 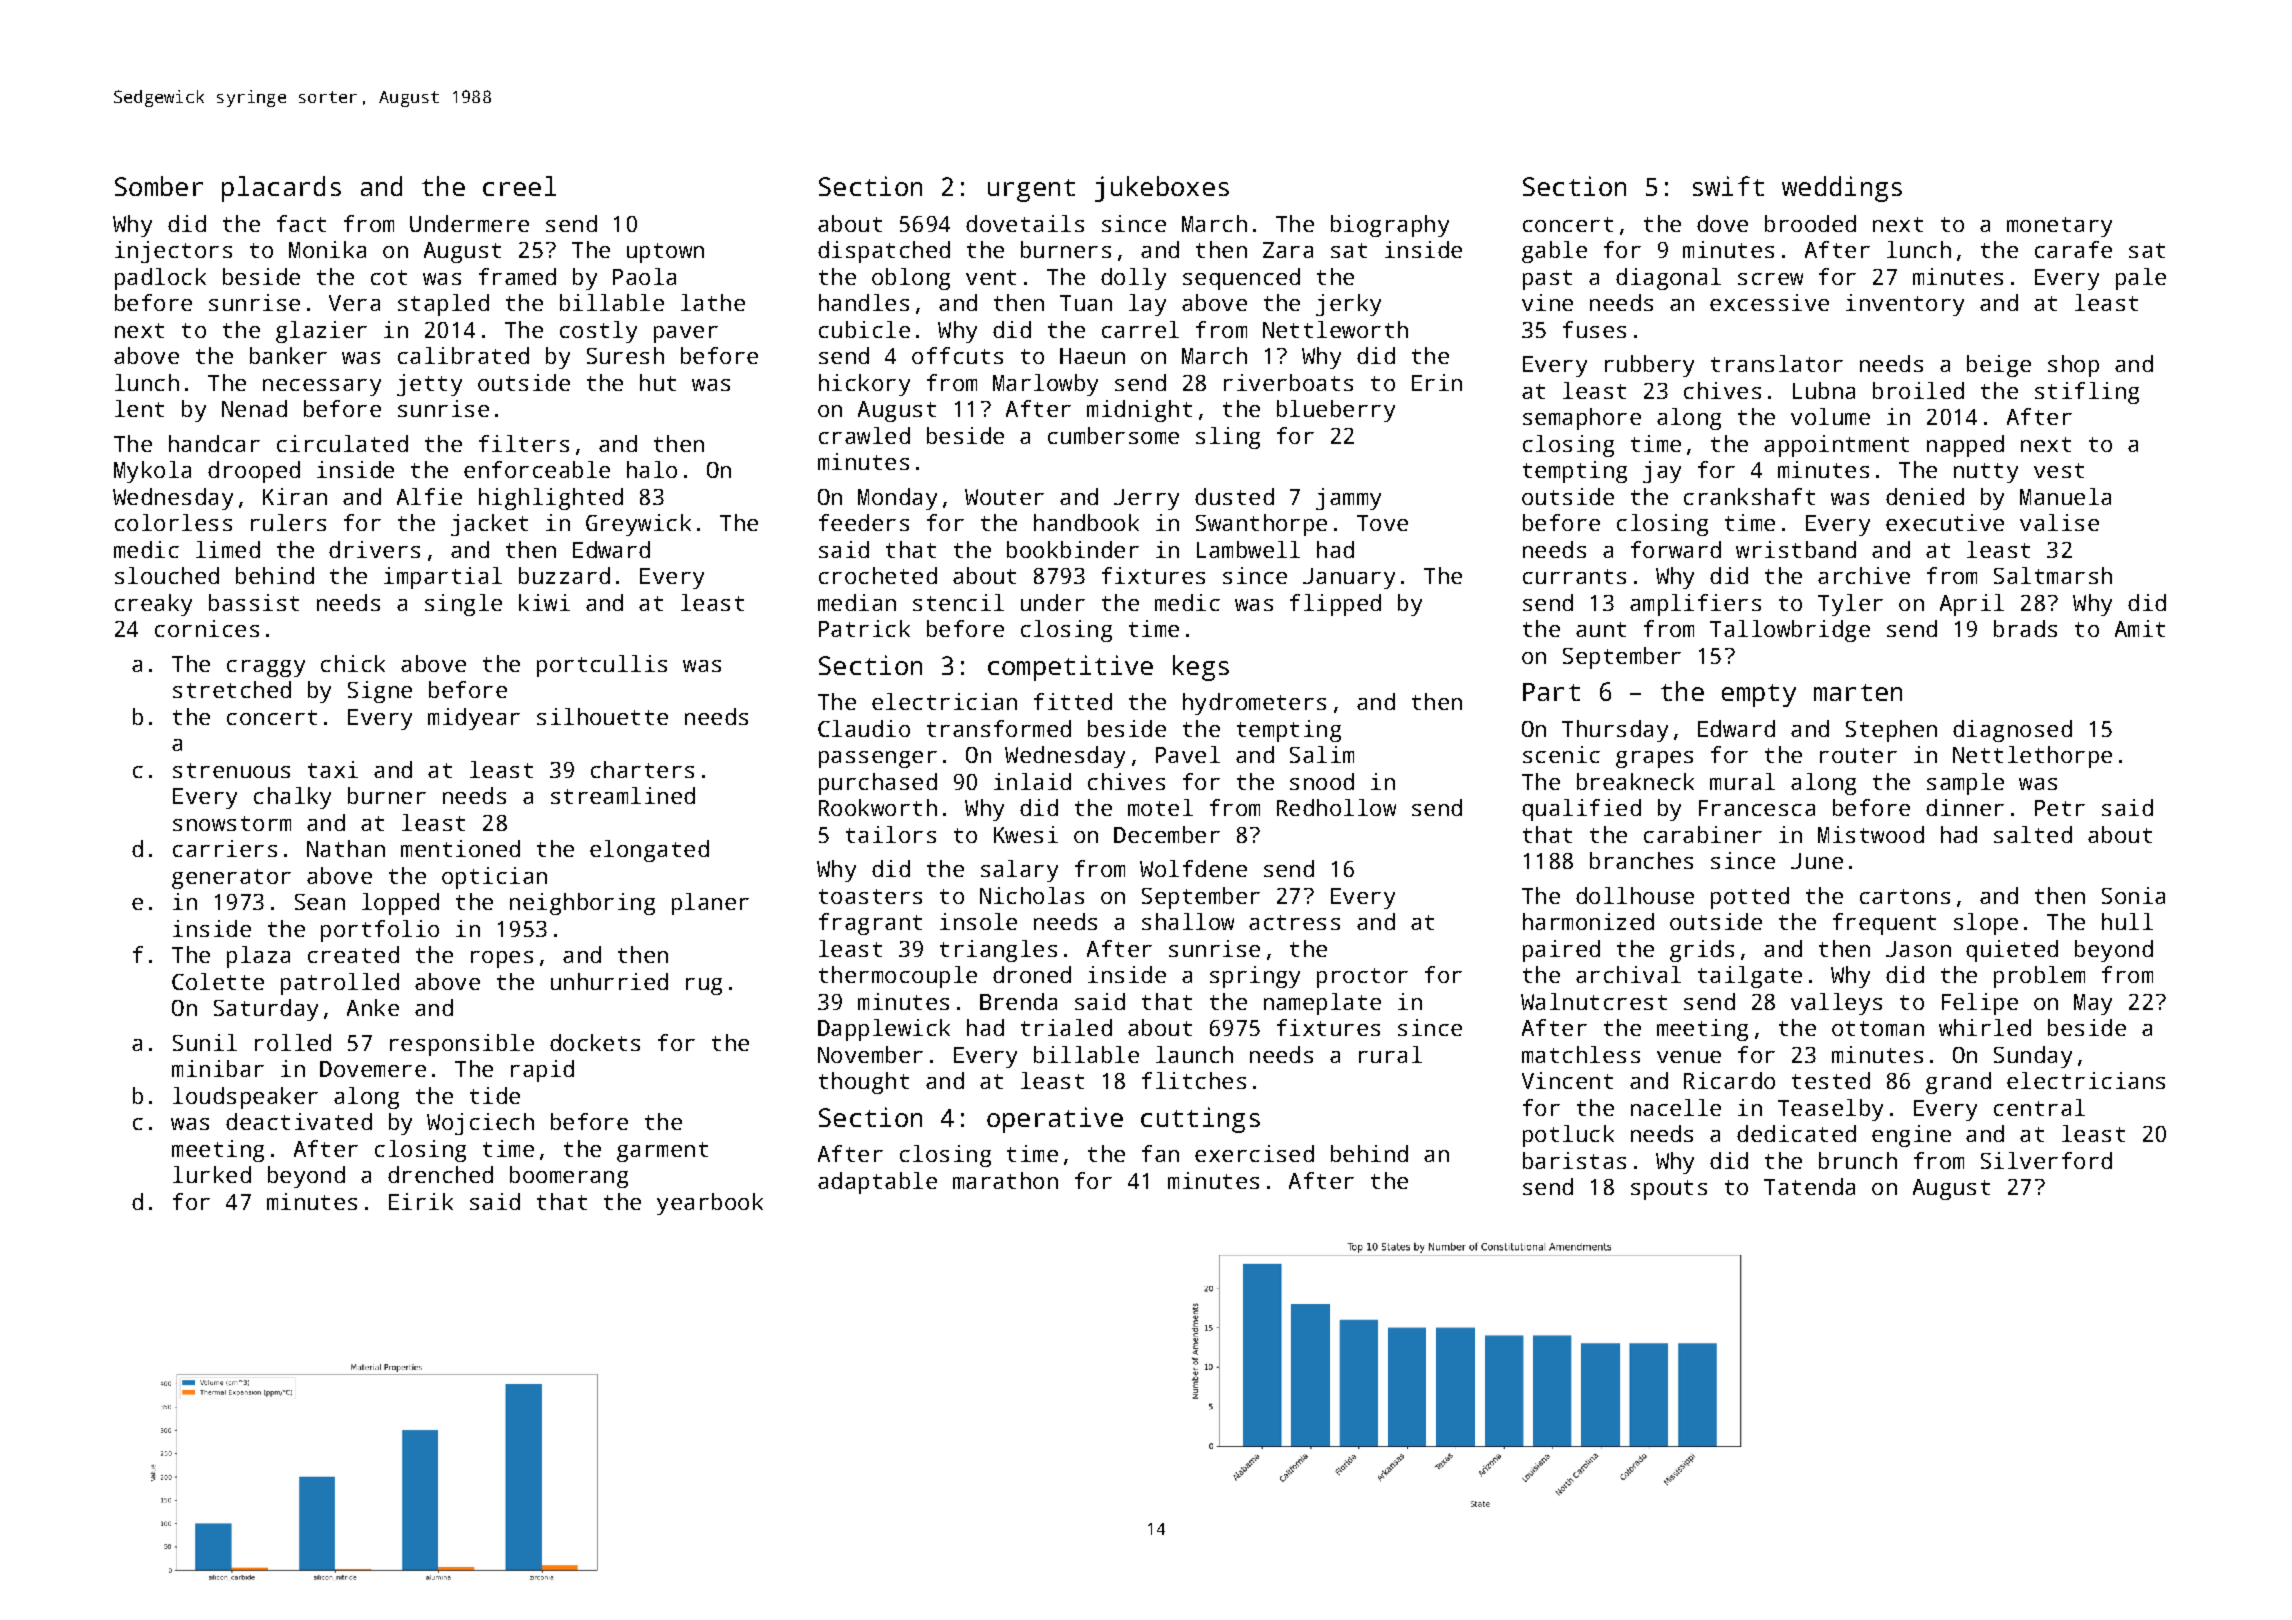 I want to click on rug, so click(x=704, y=986).
